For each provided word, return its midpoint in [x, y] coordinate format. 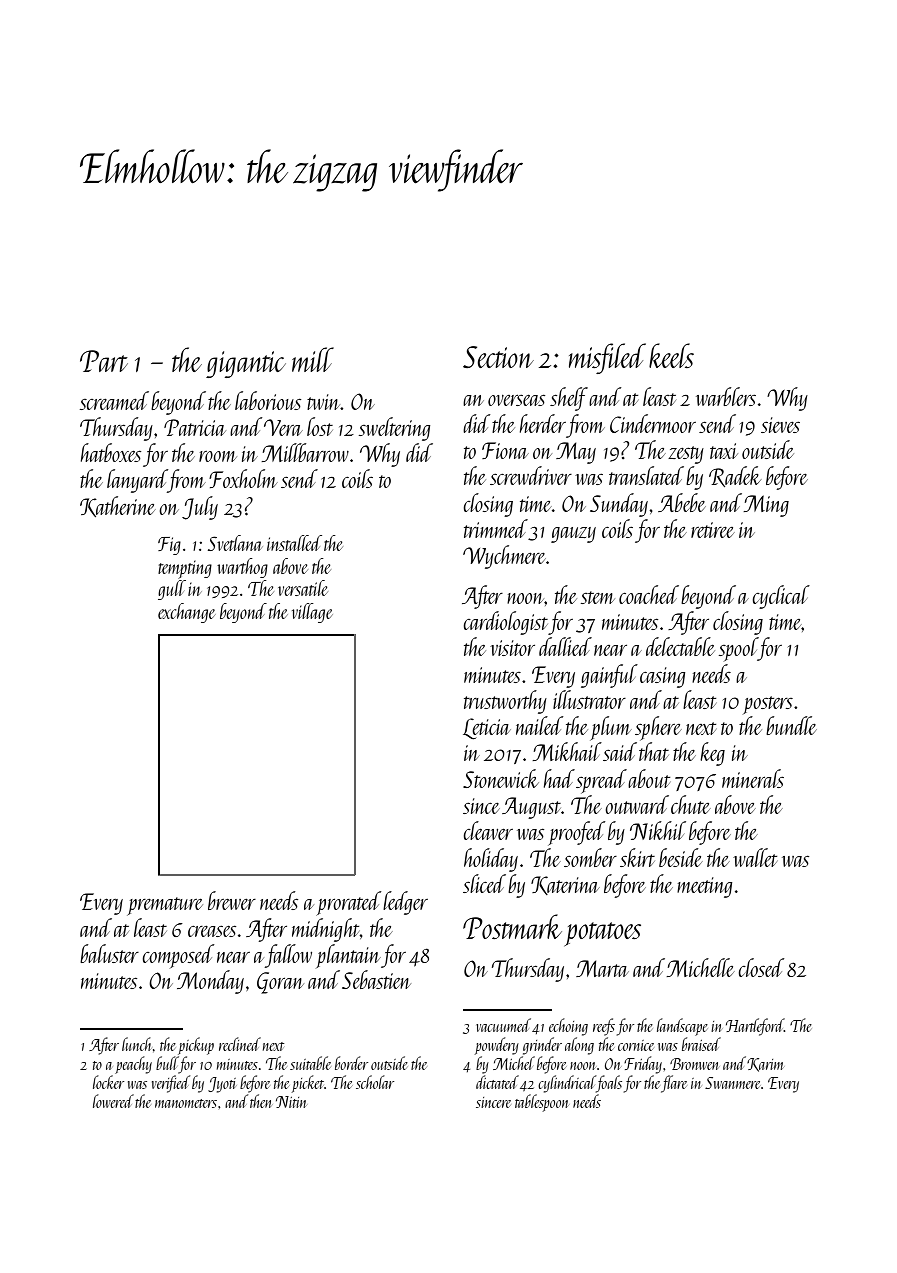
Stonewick [501, 778]
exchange [187, 613]
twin [324, 402]
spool [738, 649]
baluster [109, 953]
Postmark [512, 926]
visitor [512, 648]
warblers [726, 396]
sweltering [395, 429]
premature [165, 906]
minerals [753, 778]
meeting [705, 887]
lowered [113, 1101]
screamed [114, 400]
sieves [780, 425]
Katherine [118, 506]
